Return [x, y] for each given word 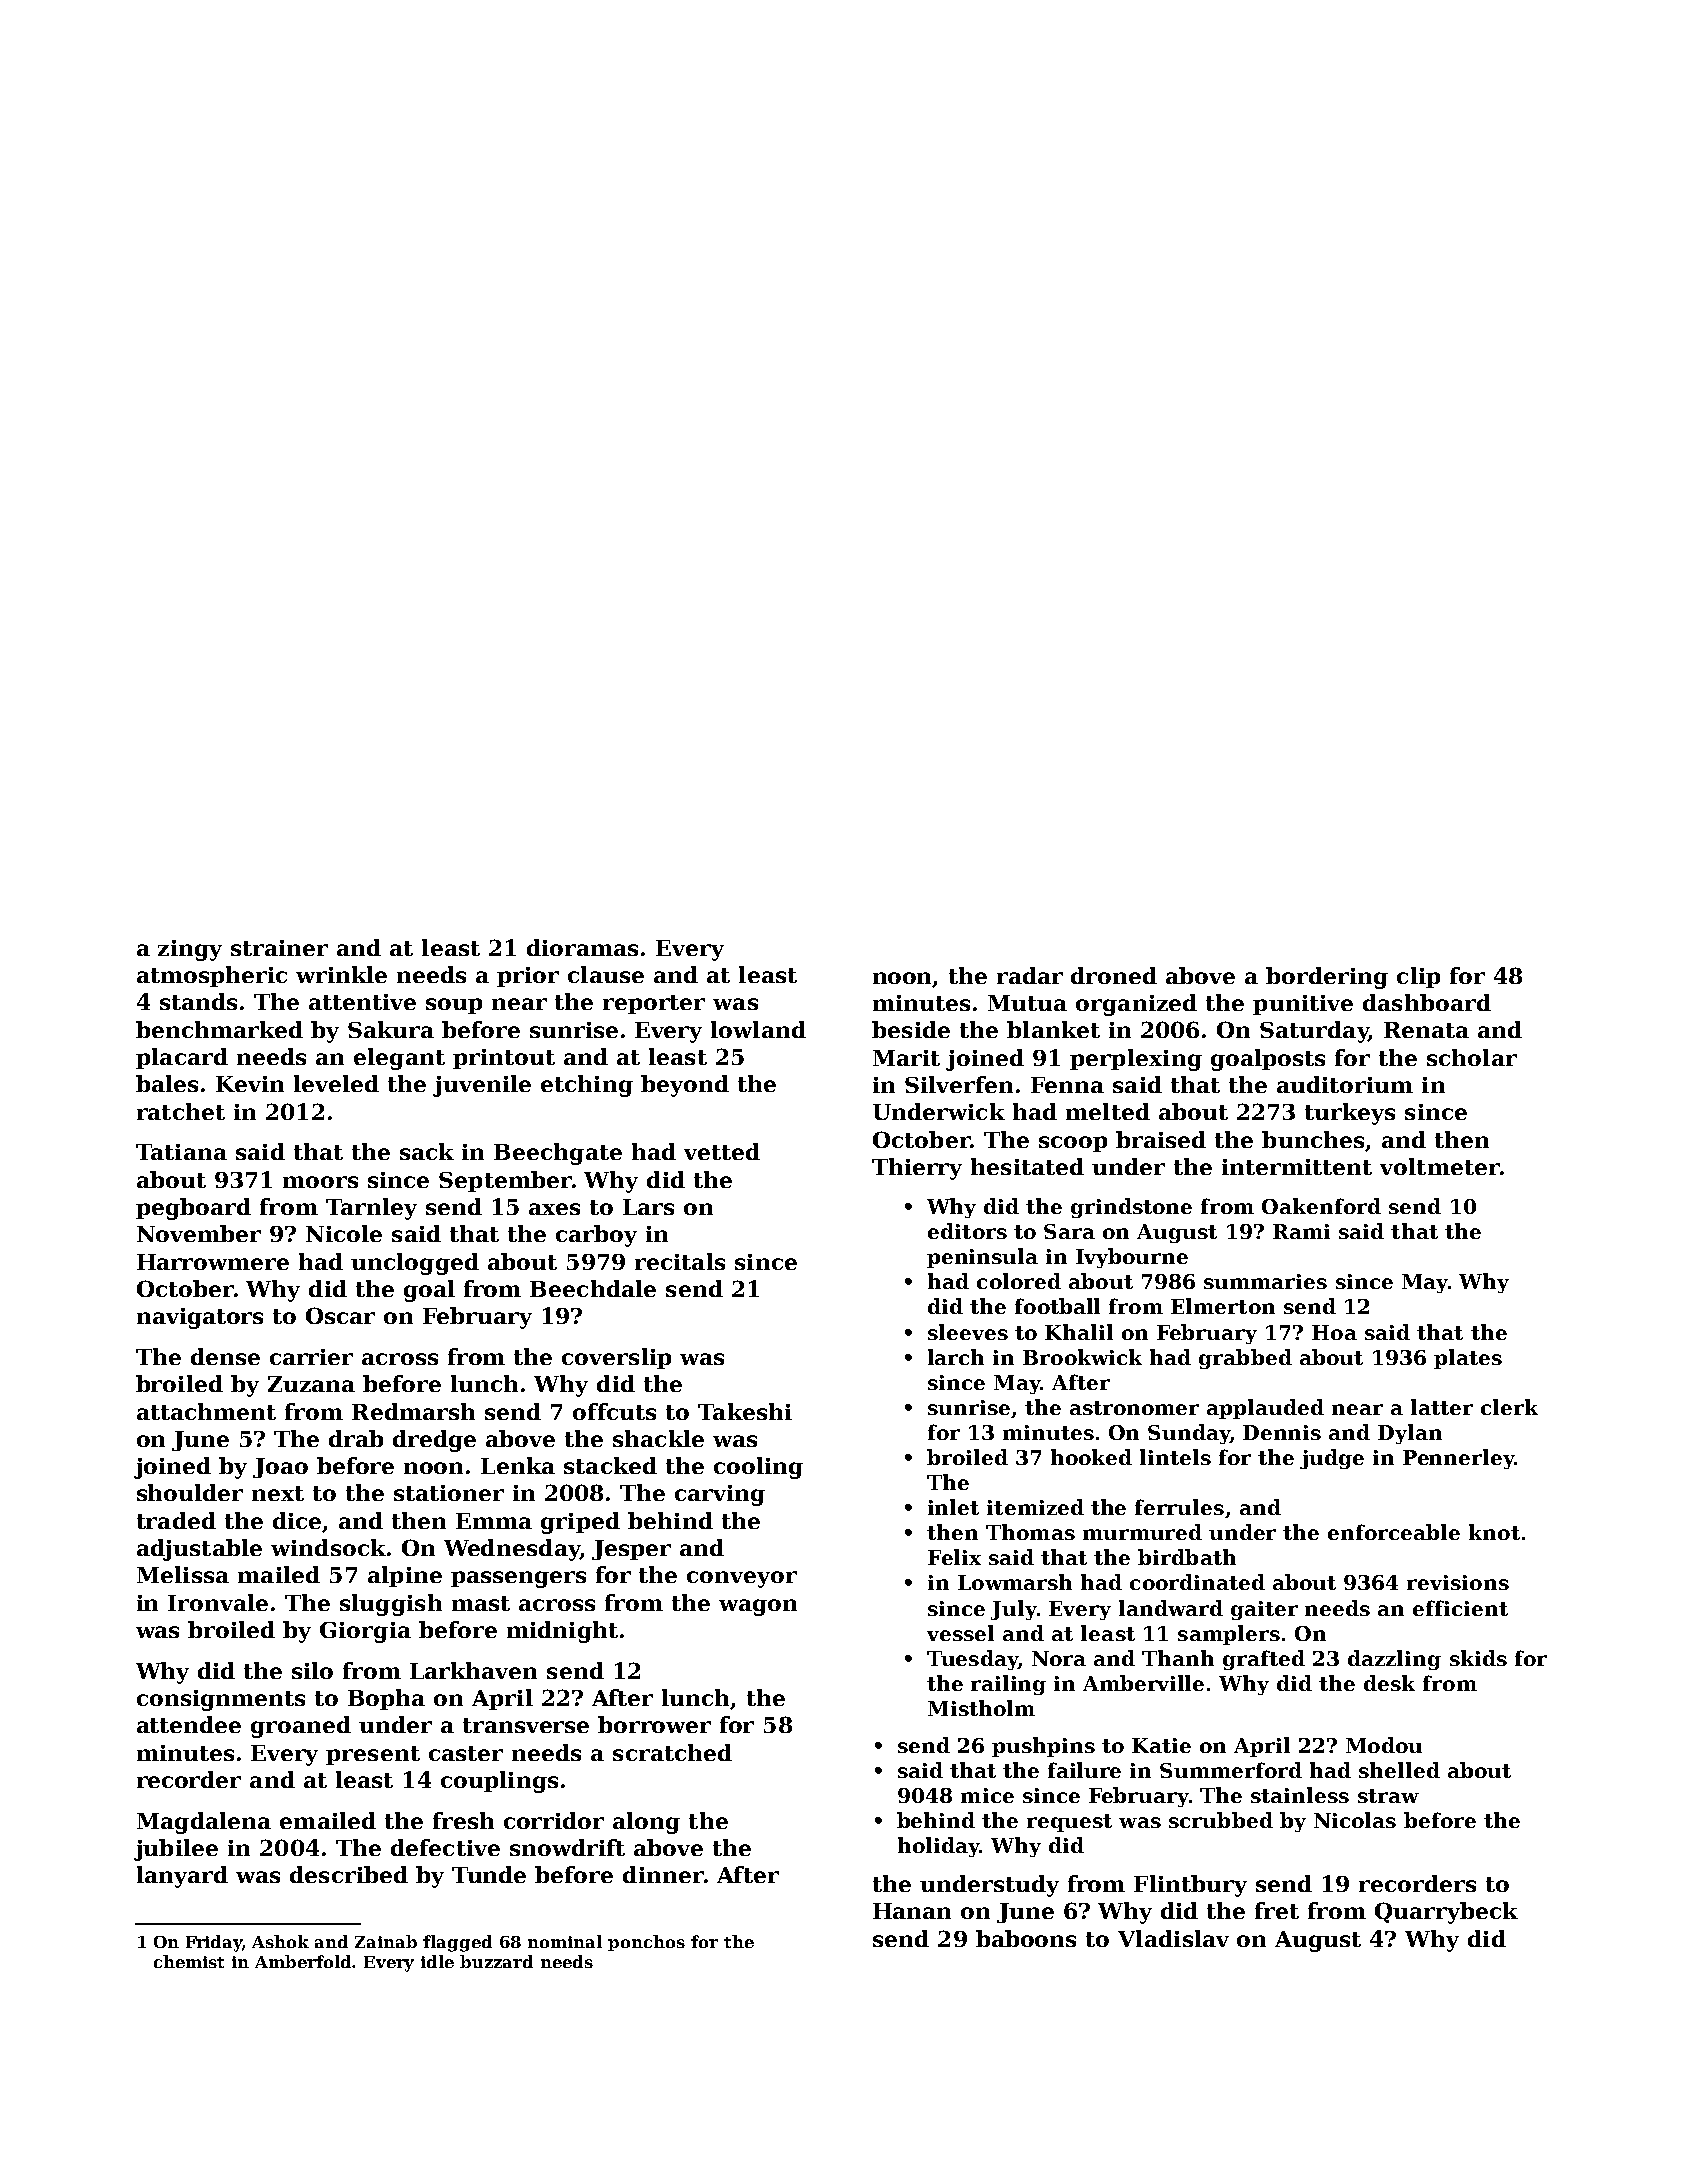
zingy [190, 950]
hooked [1091, 1457]
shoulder [190, 1492]
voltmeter [1440, 1166]
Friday [214, 1943]
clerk [1509, 1407]
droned [1114, 975]
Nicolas [1355, 1820]
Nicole [344, 1233]
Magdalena [204, 1823]
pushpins [1043, 1747]
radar [1030, 975]
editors [967, 1231]
